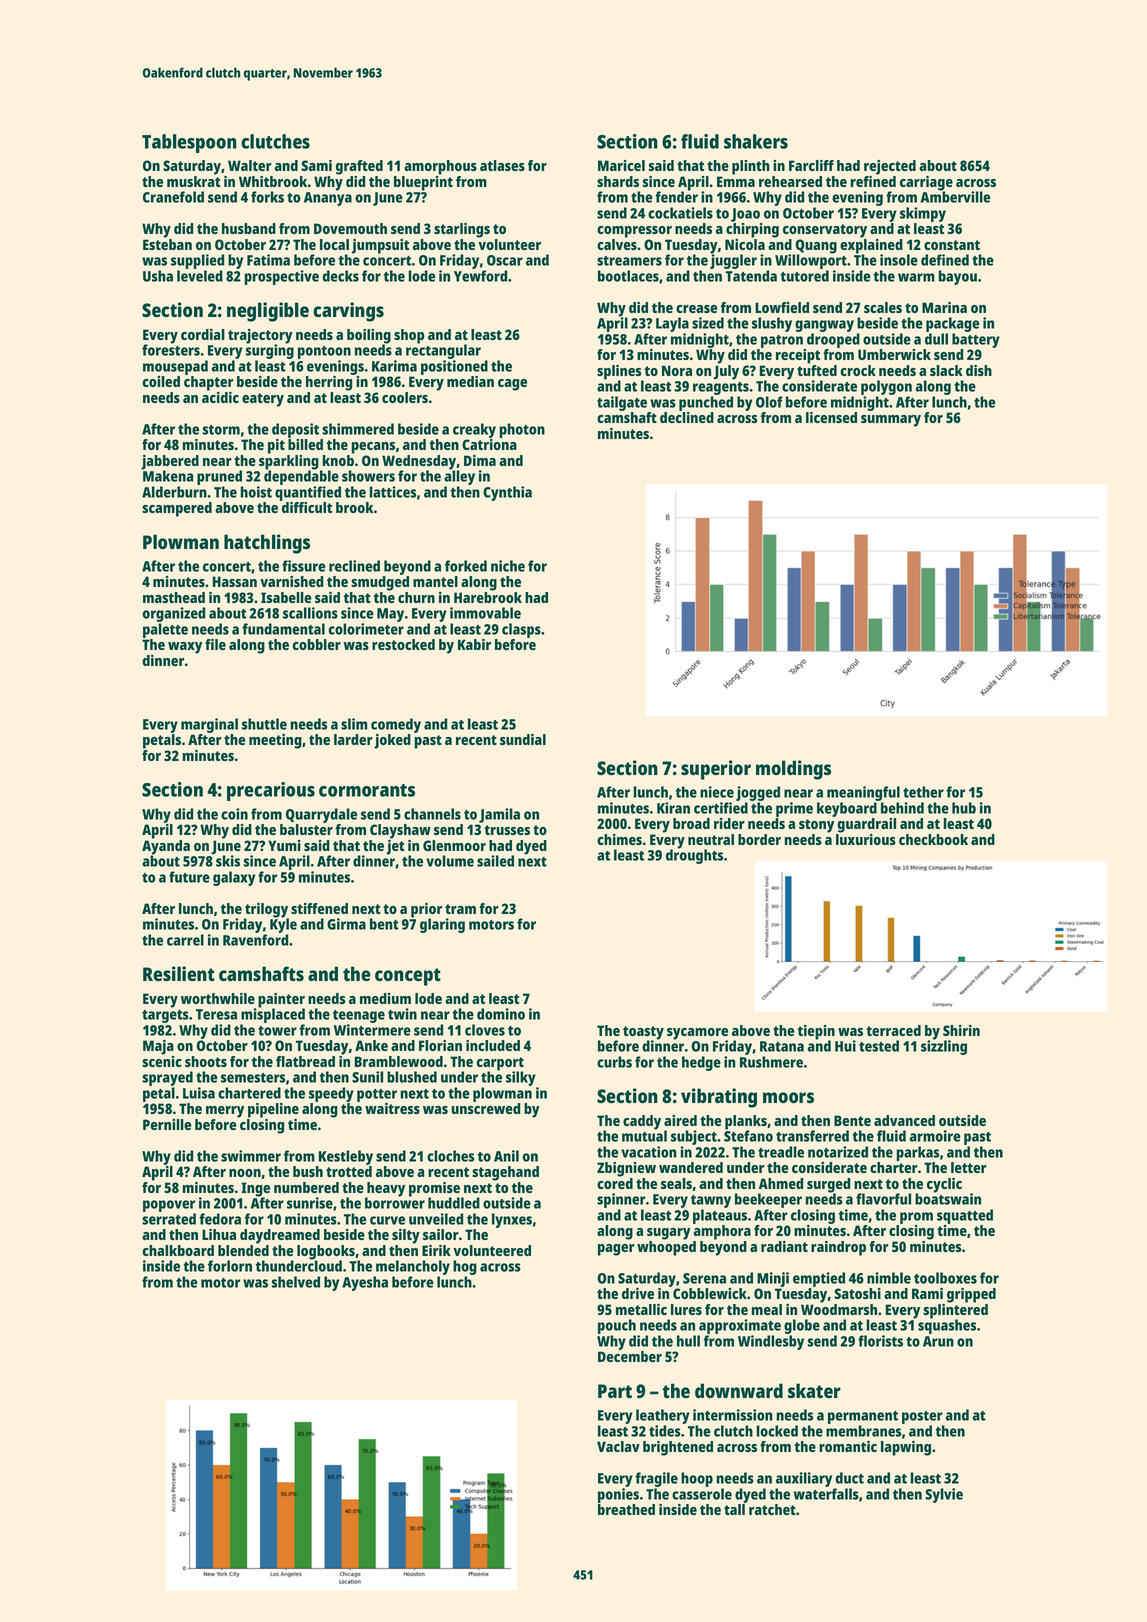 The image size is (1147, 1622). What do you see at coordinates (831, 417) in the screenshot?
I see `licensed` at bounding box center [831, 417].
